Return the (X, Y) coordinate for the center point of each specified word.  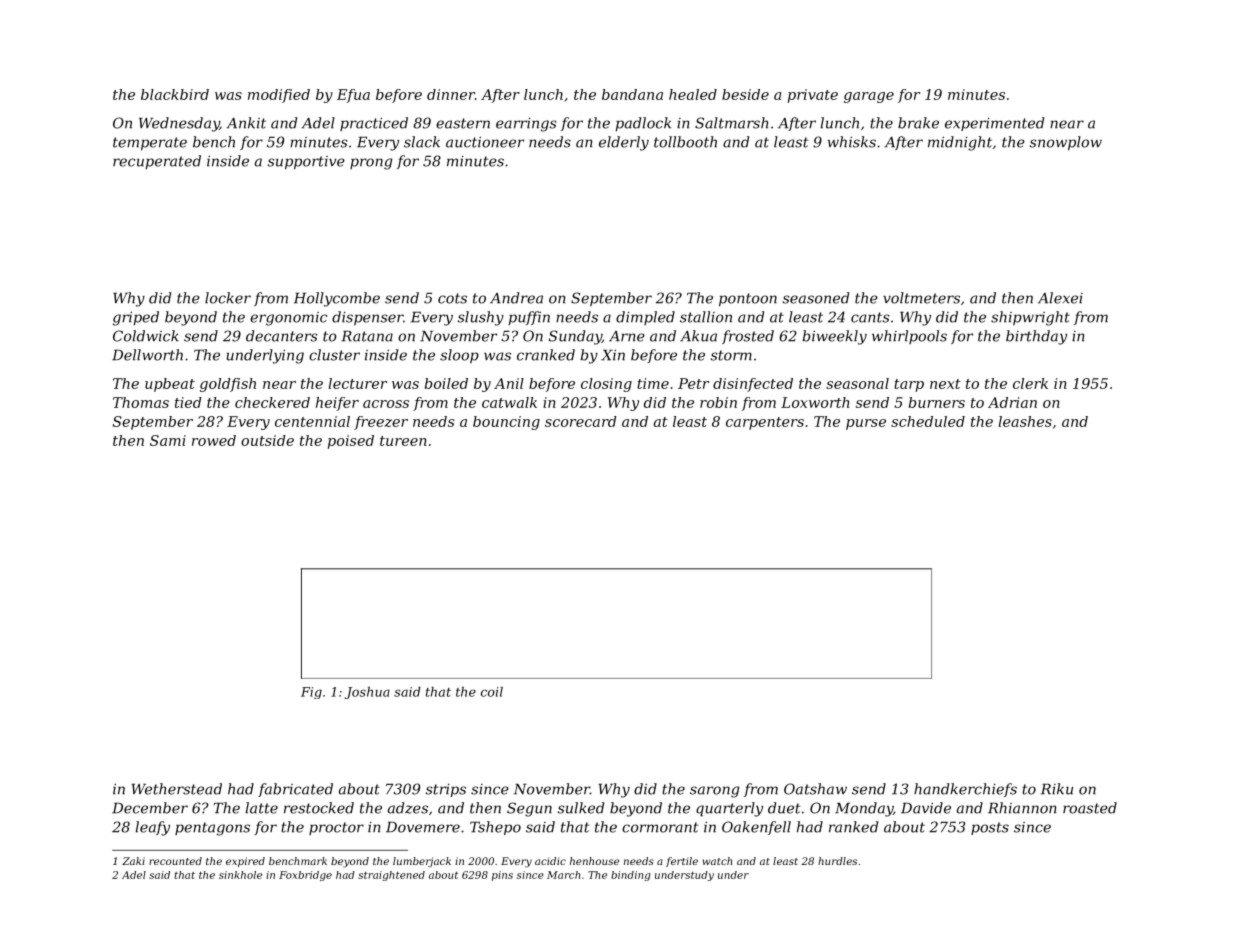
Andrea (516, 298)
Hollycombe (337, 299)
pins (502, 876)
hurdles (837, 861)
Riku (1057, 789)
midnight (960, 143)
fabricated (295, 790)
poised (351, 442)
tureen (403, 441)
